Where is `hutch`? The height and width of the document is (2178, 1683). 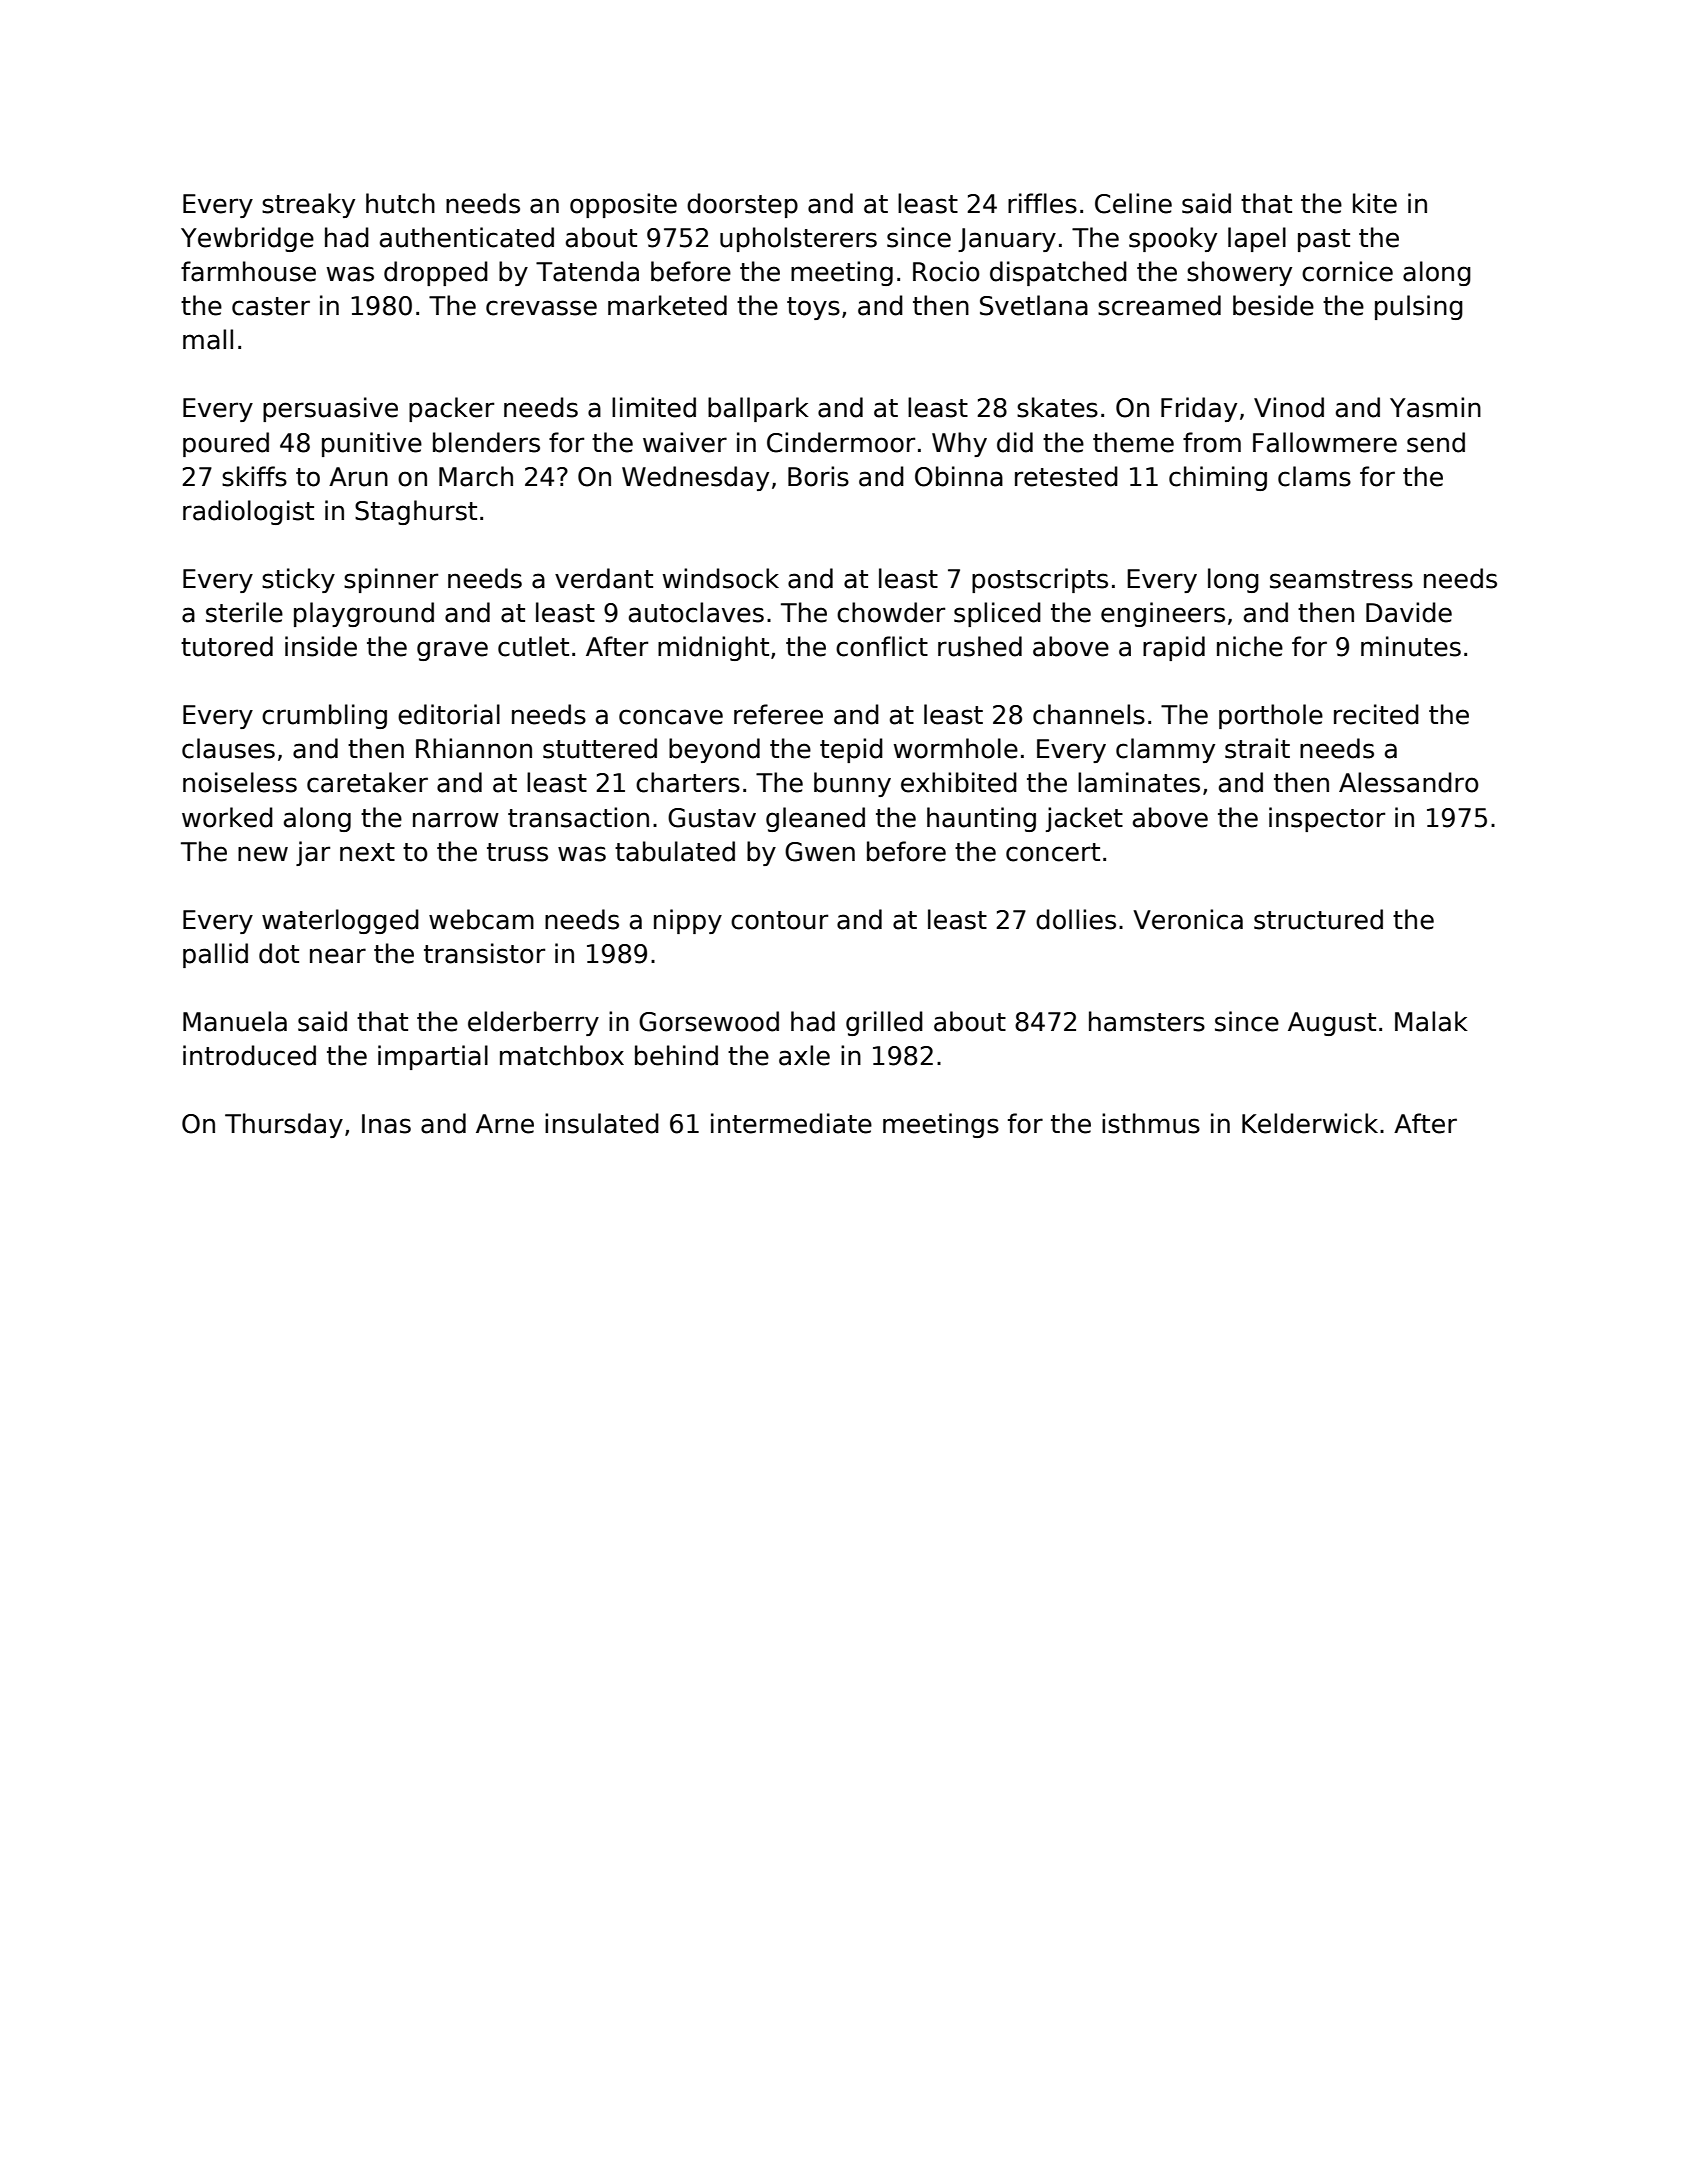 hutch is located at coordinates (400, 203).
